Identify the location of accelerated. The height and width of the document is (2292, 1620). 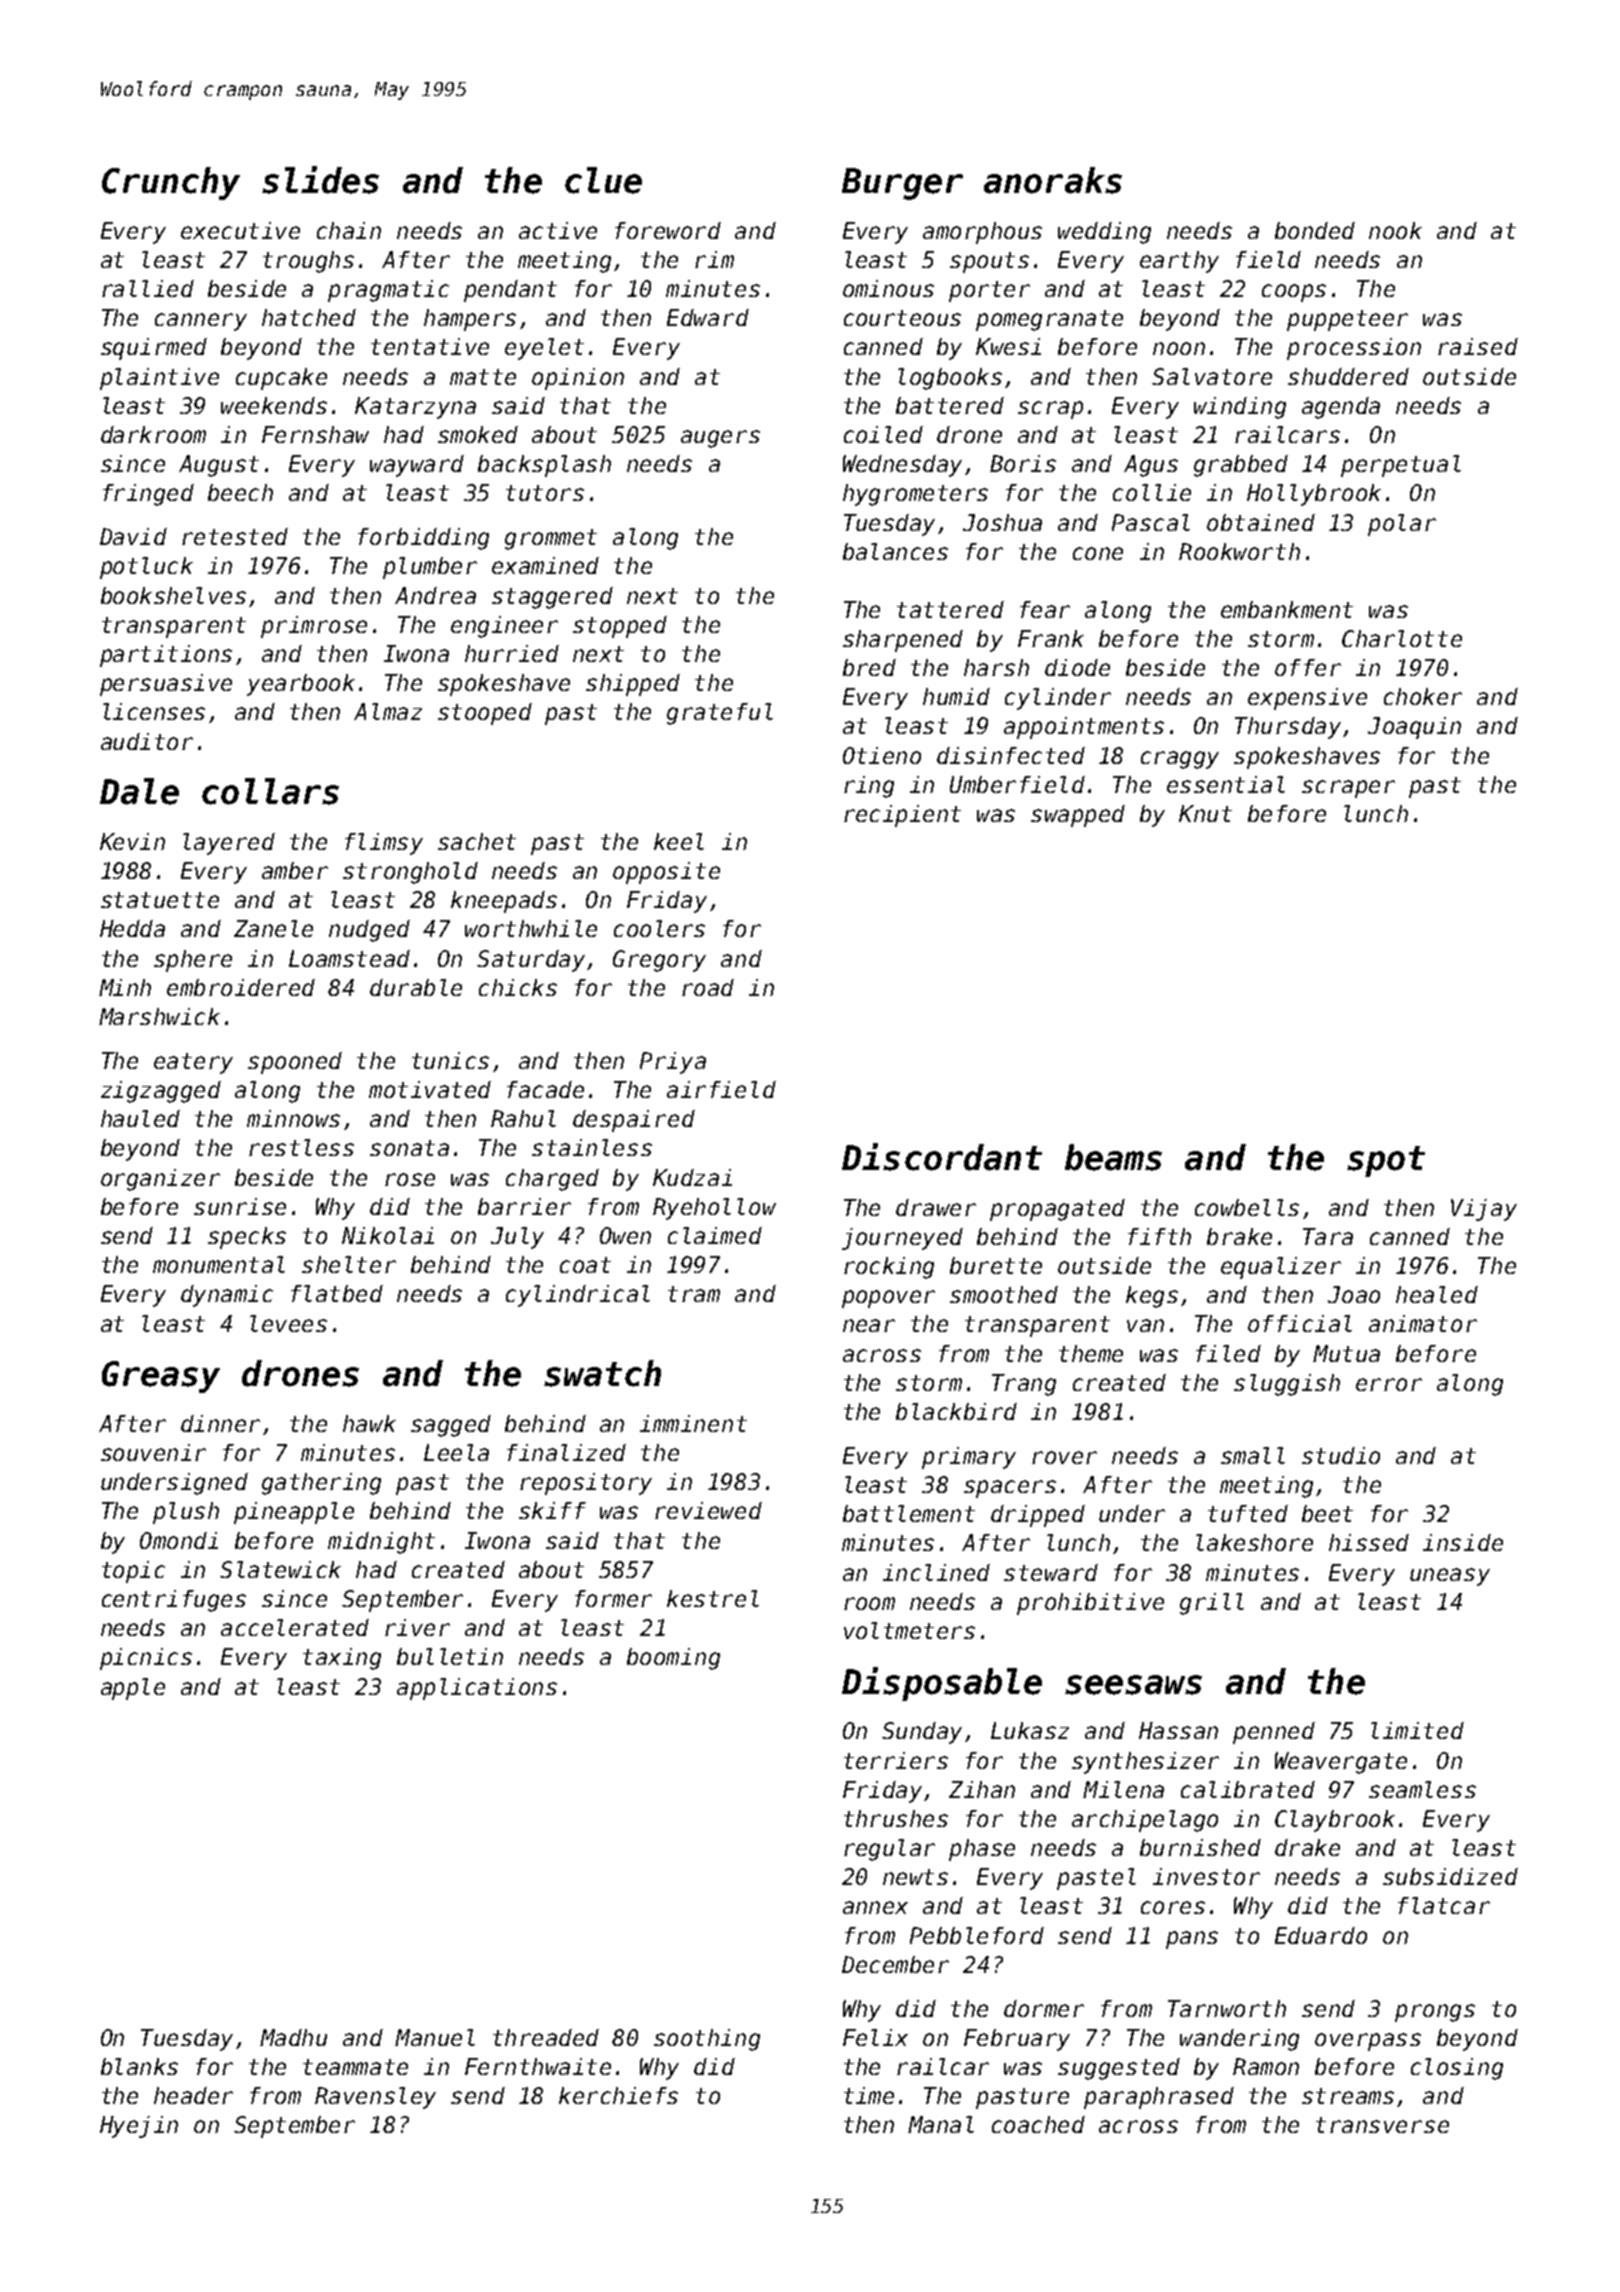
(295, 1627).
